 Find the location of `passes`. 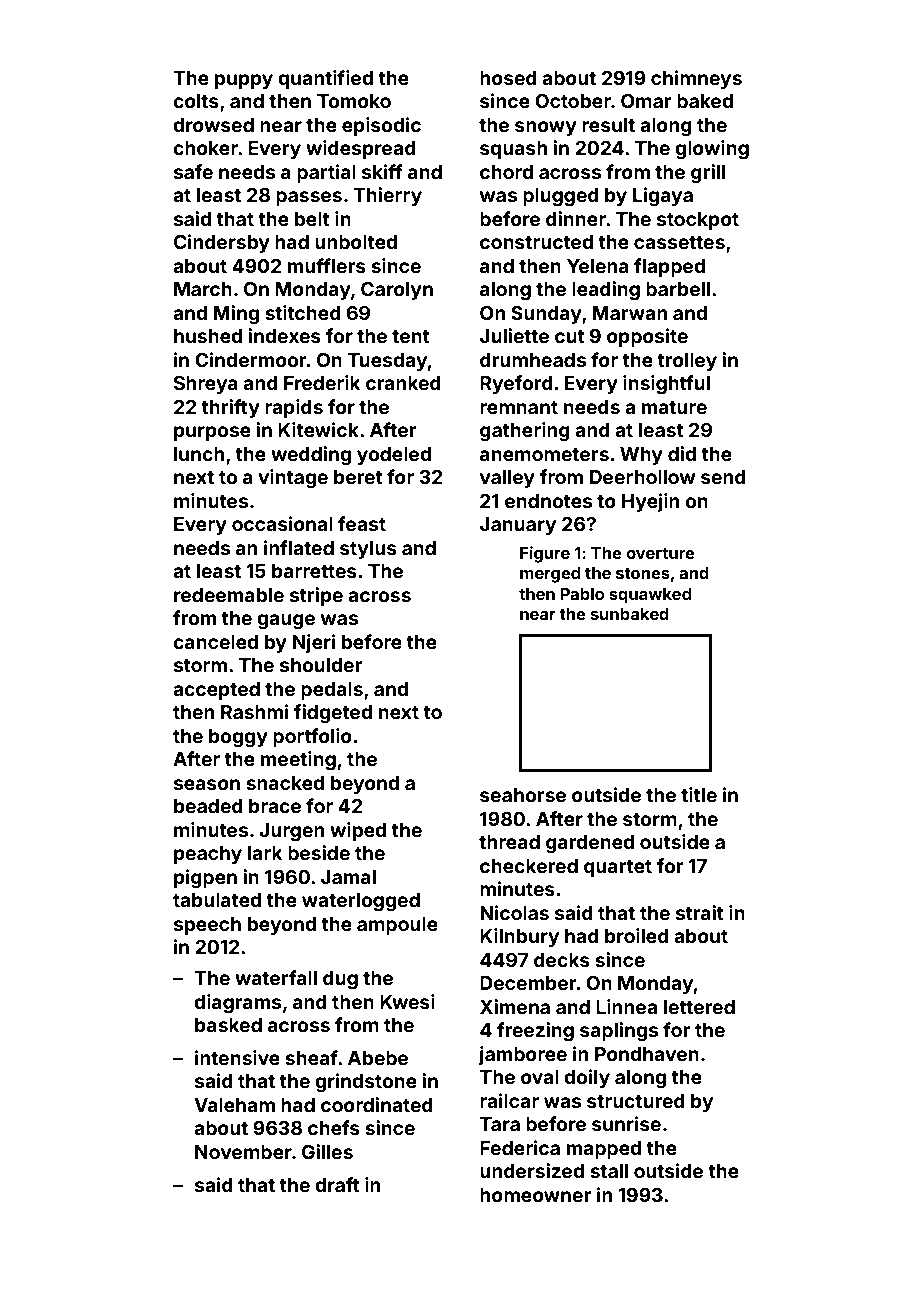

passes is located at coordinates (309, 198).
